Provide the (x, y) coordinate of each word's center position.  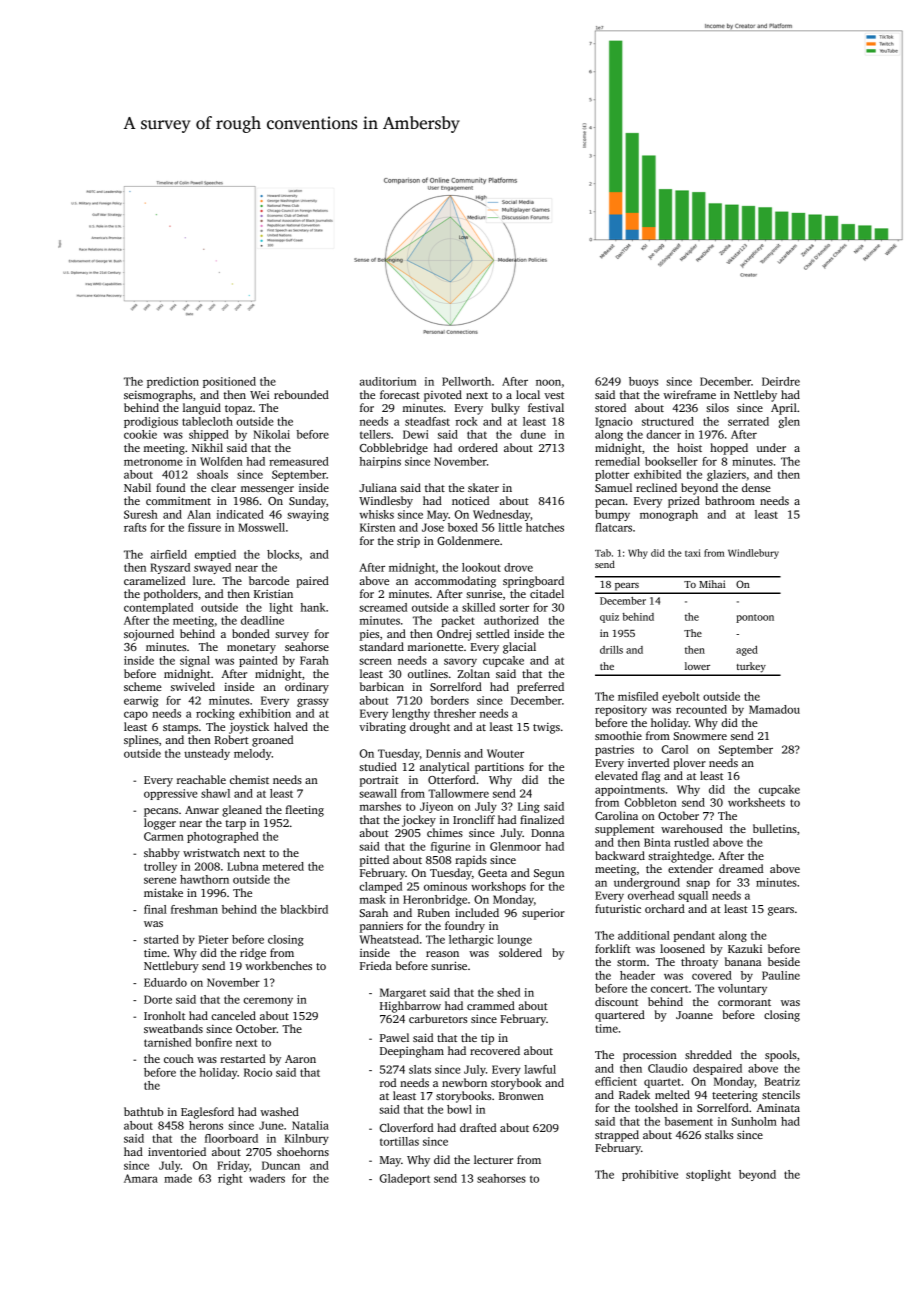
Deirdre (781, 381)
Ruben (433, 912)
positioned (229, 382)
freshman (194, 909)
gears (781, 911)
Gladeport (405, 1179)
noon (548, 382)
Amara (141, 1178)
